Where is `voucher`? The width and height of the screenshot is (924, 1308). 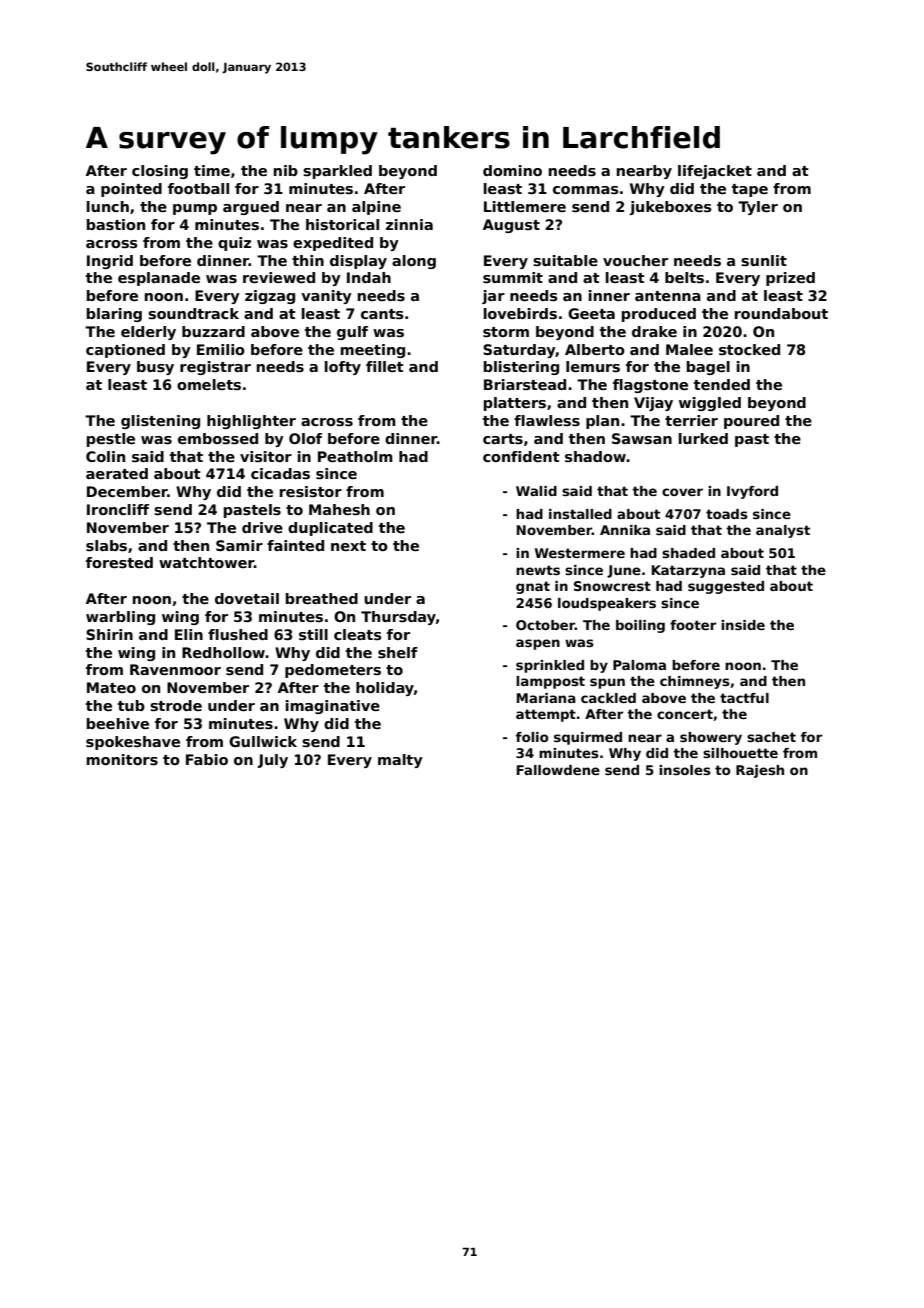 voucher is located at coordinates (635, 260).
